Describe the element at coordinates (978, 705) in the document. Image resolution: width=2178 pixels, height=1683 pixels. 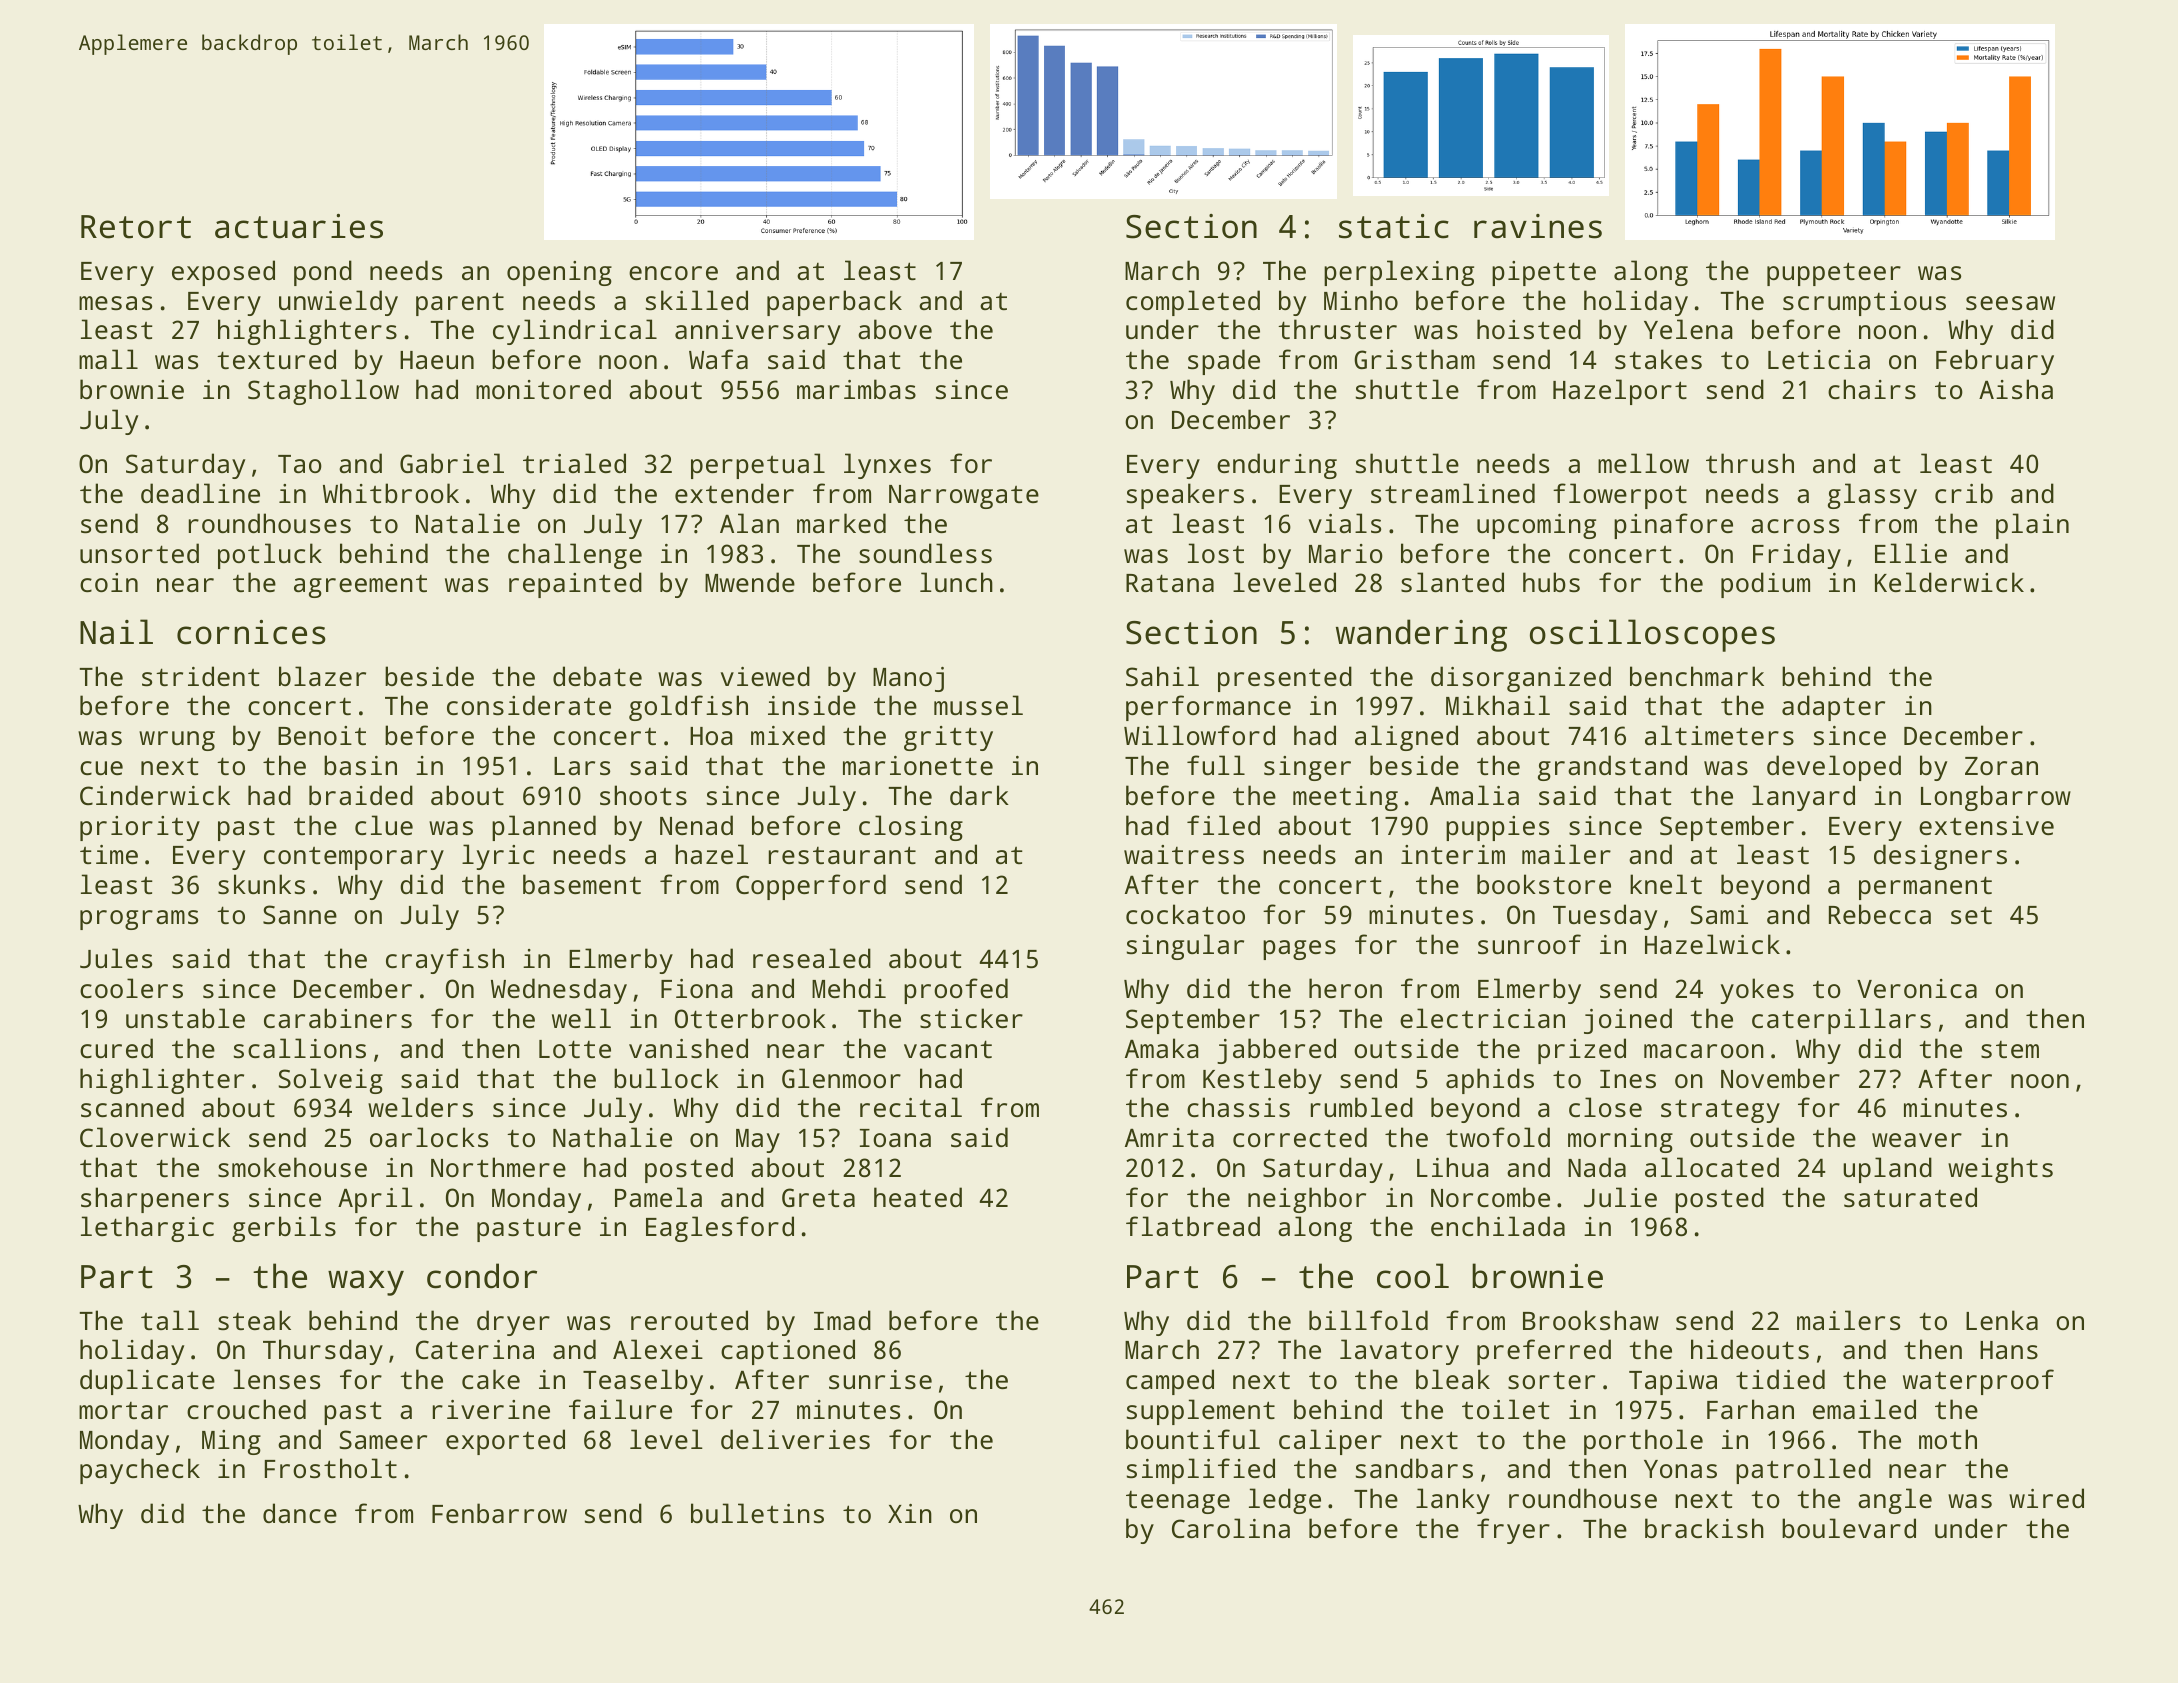
I see `mussel` at that location.
